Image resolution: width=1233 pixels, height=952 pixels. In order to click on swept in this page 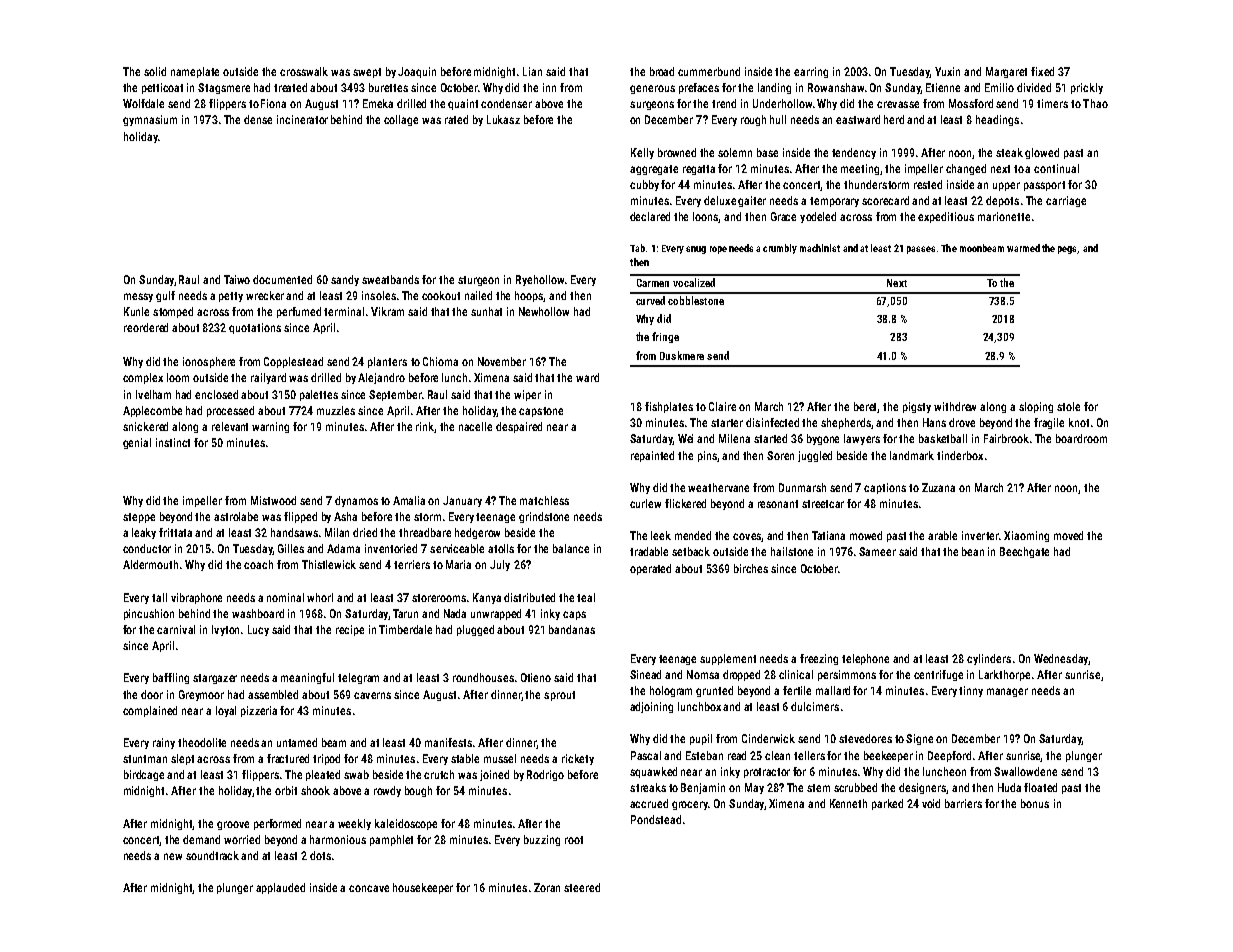, I will do `click(367, 73)`.
